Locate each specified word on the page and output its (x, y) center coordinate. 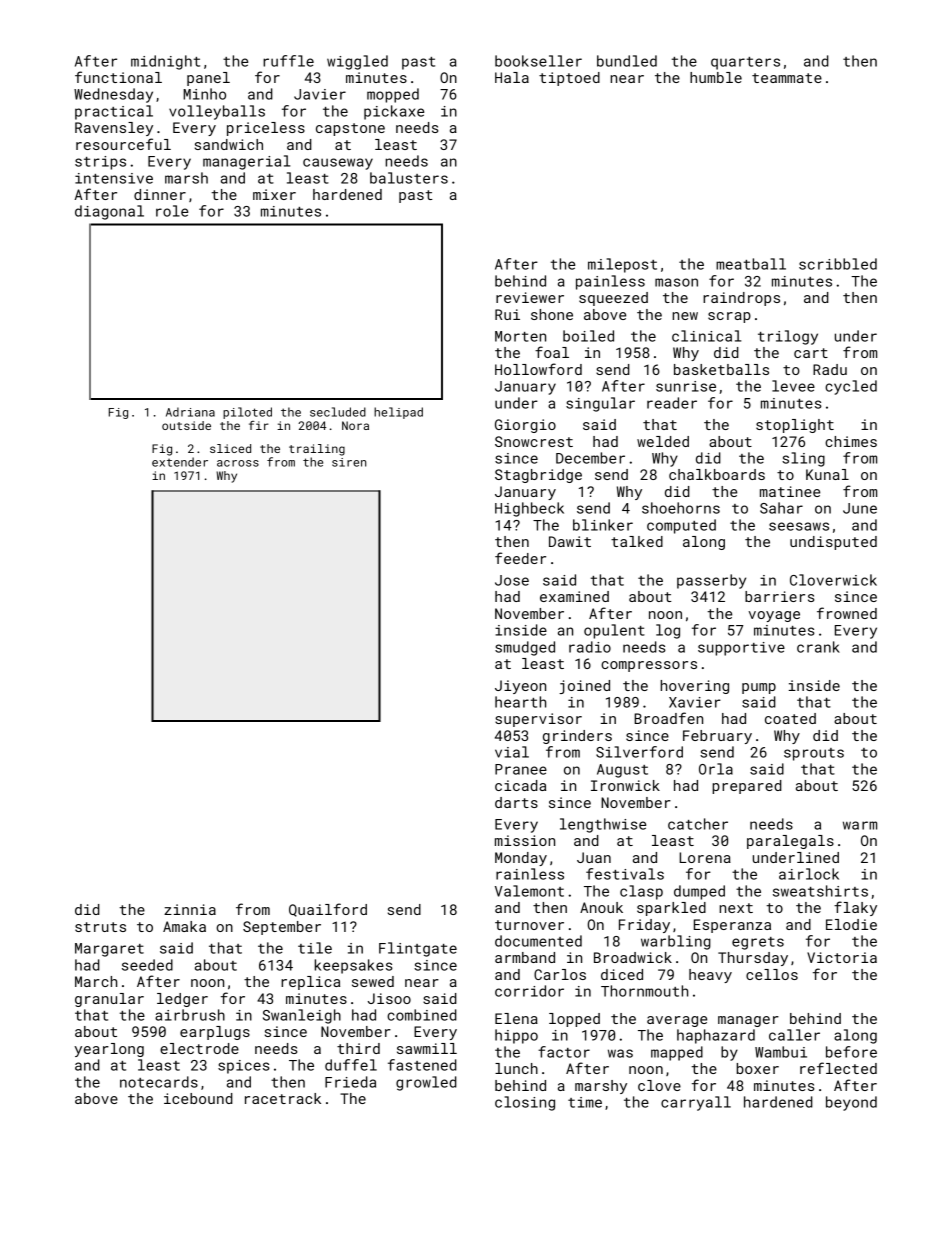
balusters (409, 178)
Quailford (328, 910)
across (238, 463)
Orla (716, 769)
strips (100, 163)
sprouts (814, 754)
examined (574, 596)
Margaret (109, 950)
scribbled (838, 264)
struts (100, 927)
